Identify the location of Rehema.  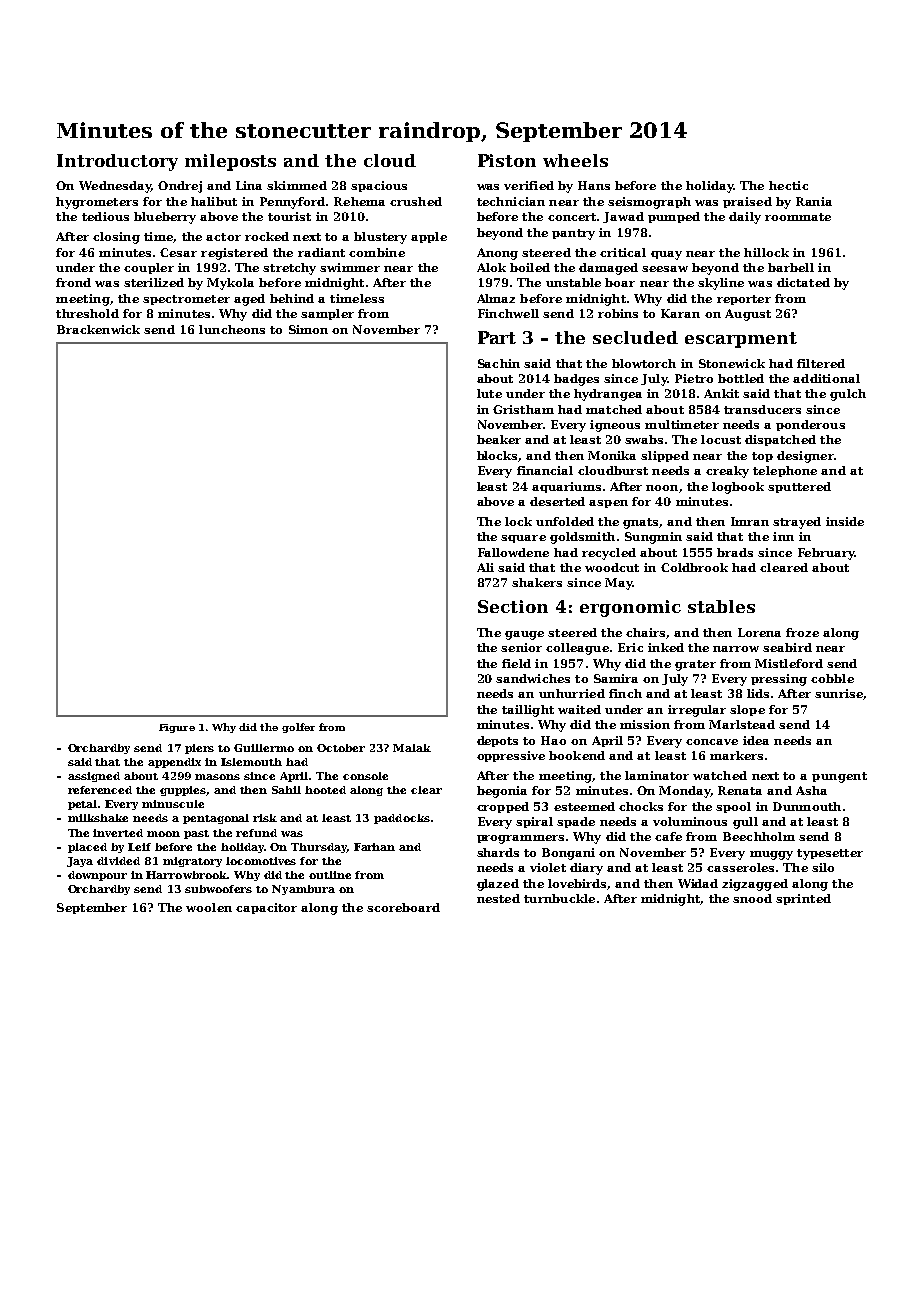
(359, 201).
